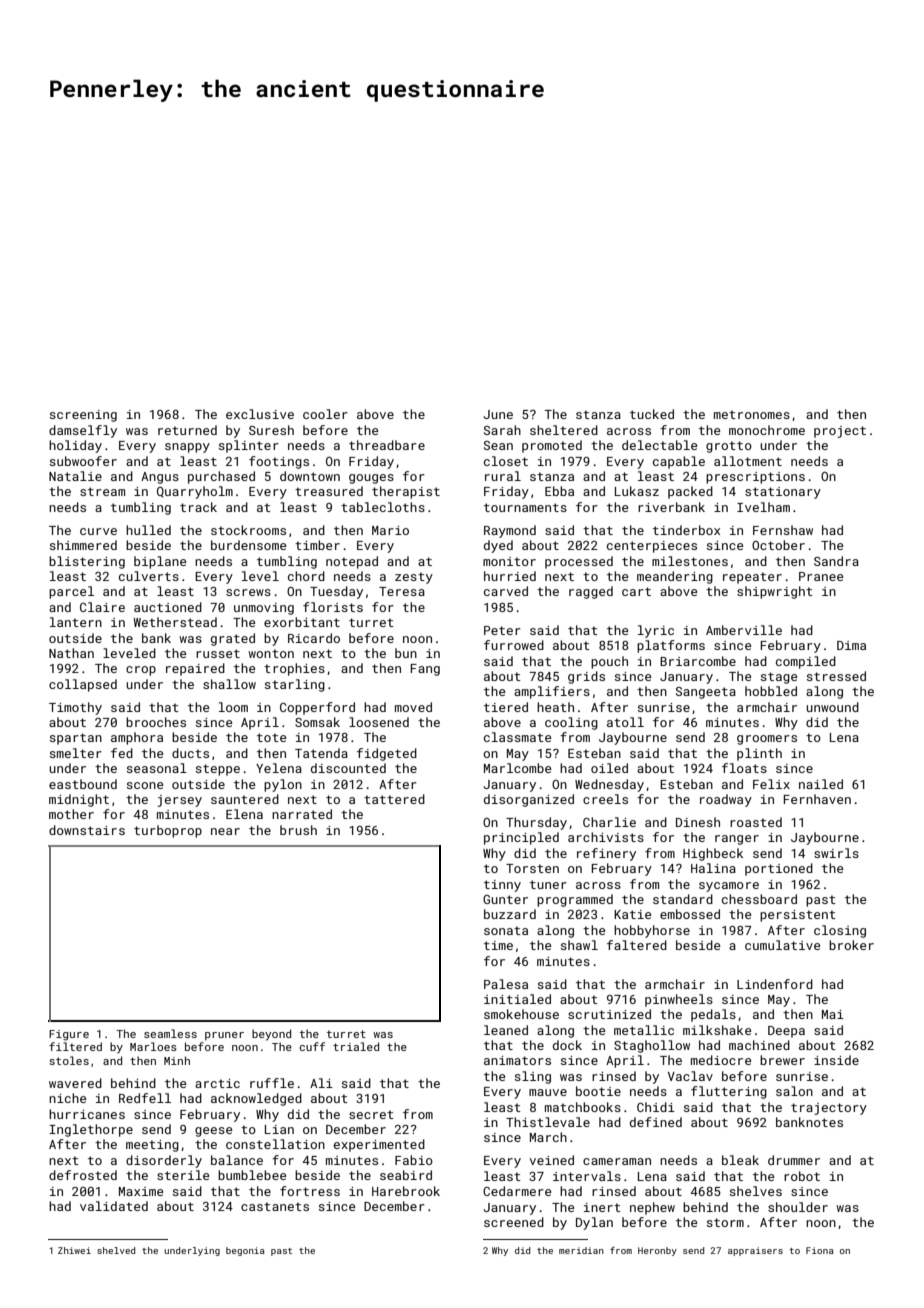 The width and height of the screenshot is (924, 1308). Describe the element at coordinates (840, 432) in the screenshot. I see `project` at that location.
